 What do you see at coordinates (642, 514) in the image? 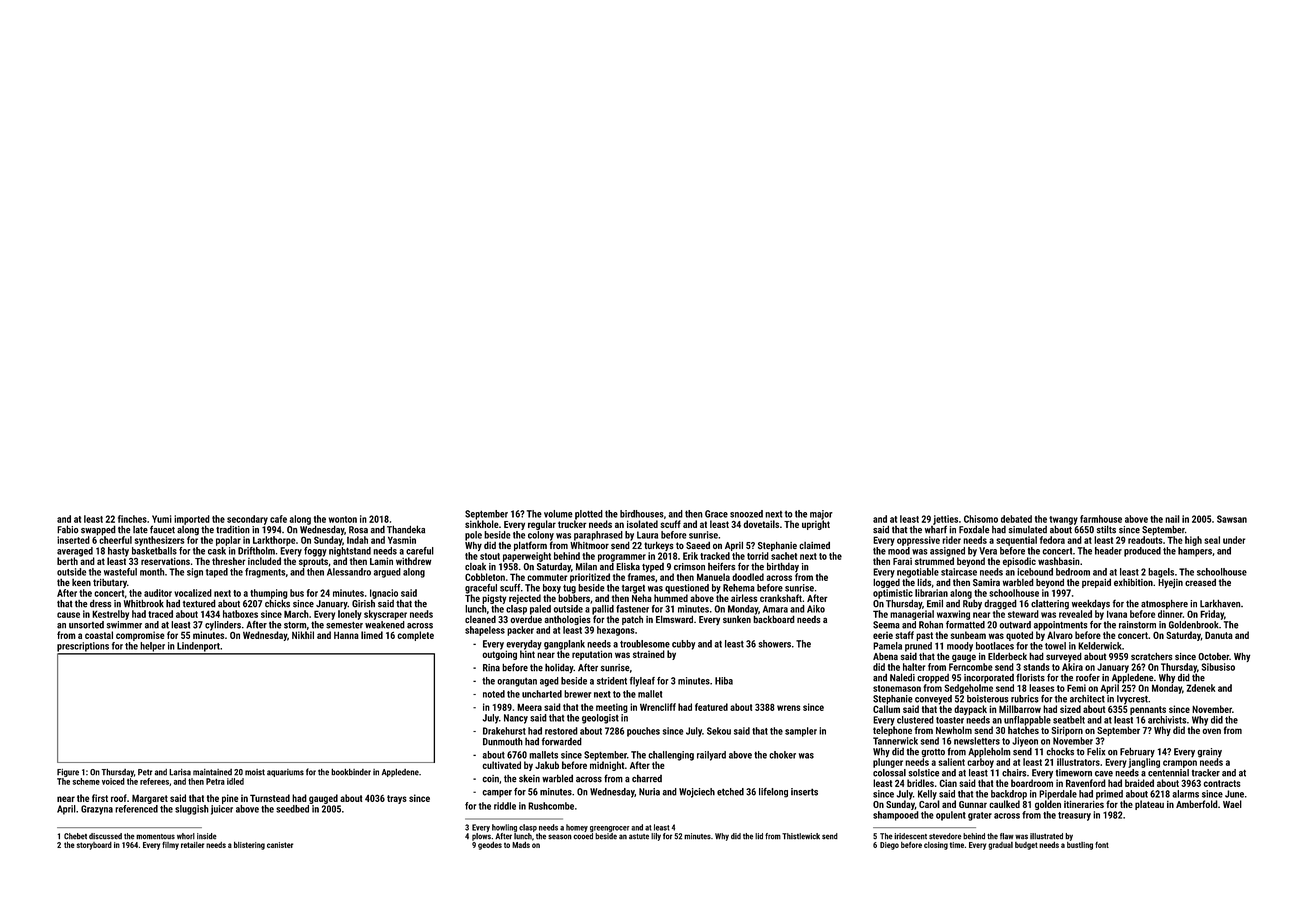
I see `birdhouses` at bounding box center [642, 514].
